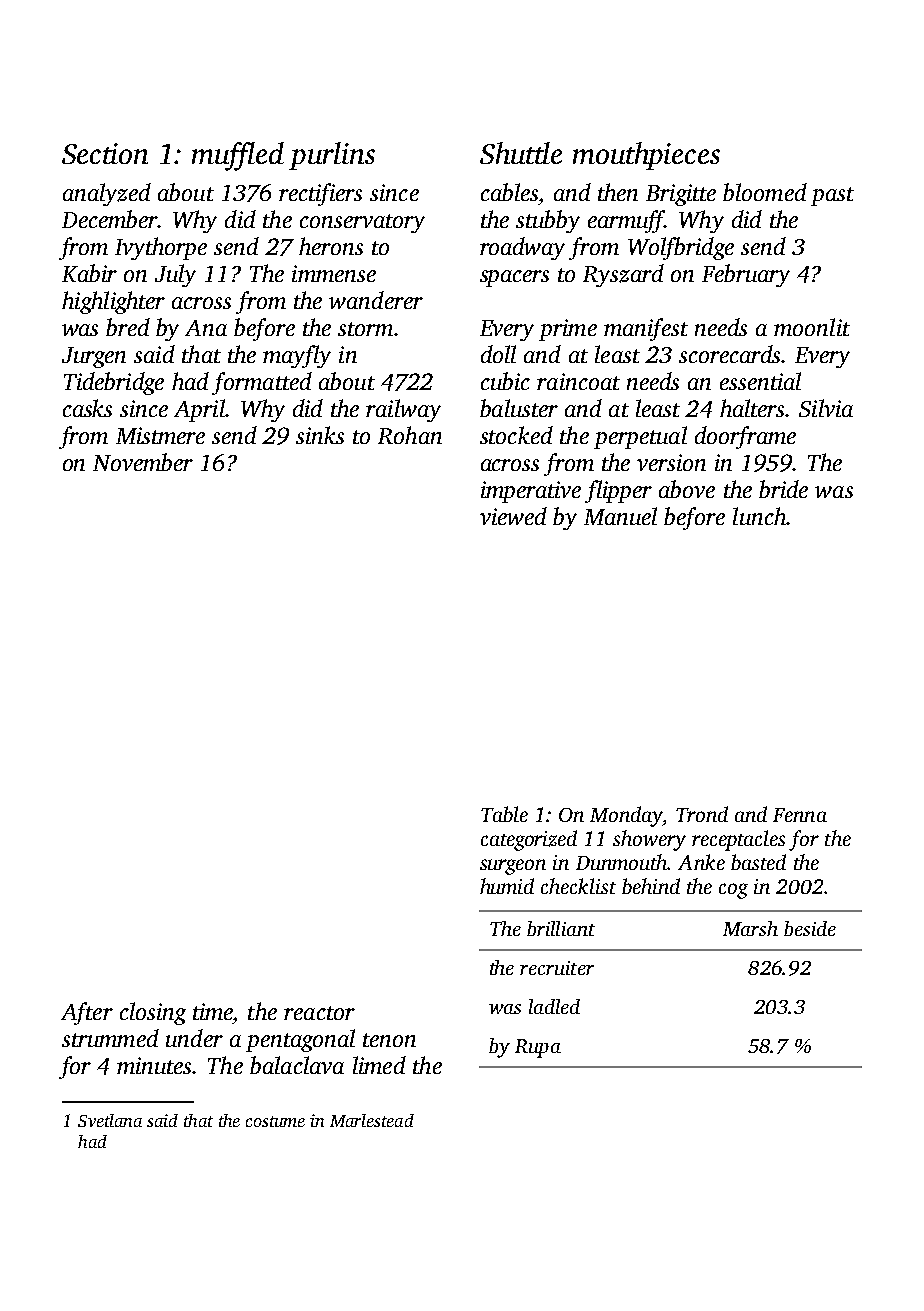  Describe the element at coordinates (832, 196) in the screenshot. I see `past` at that location.
